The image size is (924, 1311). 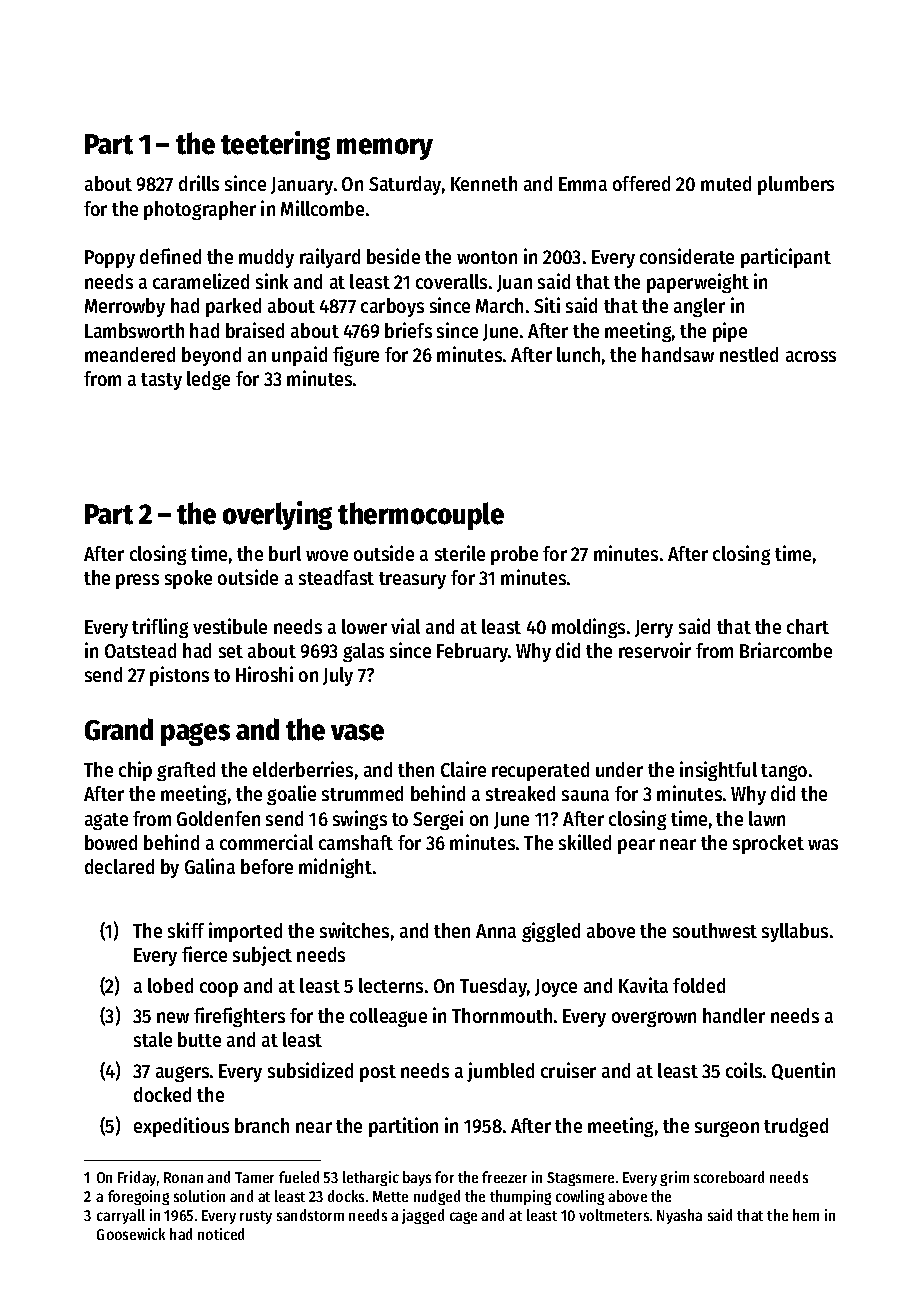 I want to click on teetering, so click(x=275, y=145).
